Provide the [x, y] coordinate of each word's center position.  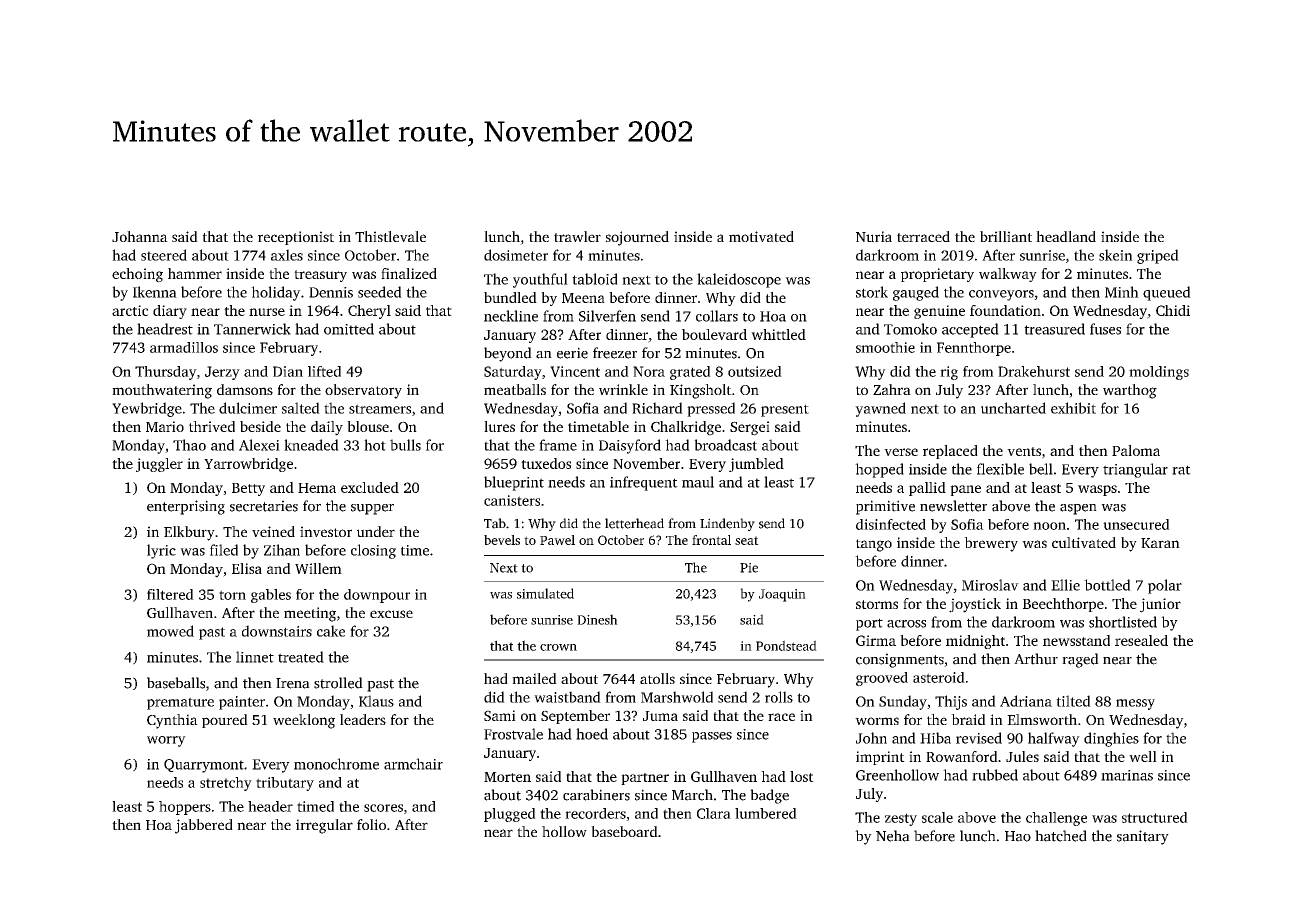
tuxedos [546, 463]
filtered [170, 594]
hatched [1061, 836]
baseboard [624, 831]
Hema [317, 488]
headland [1066, 236]
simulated [545, 593]
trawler [577, 236]
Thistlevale [390, 236]
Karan [1160, 543]
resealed [1141, 640]
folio [371, 824]
